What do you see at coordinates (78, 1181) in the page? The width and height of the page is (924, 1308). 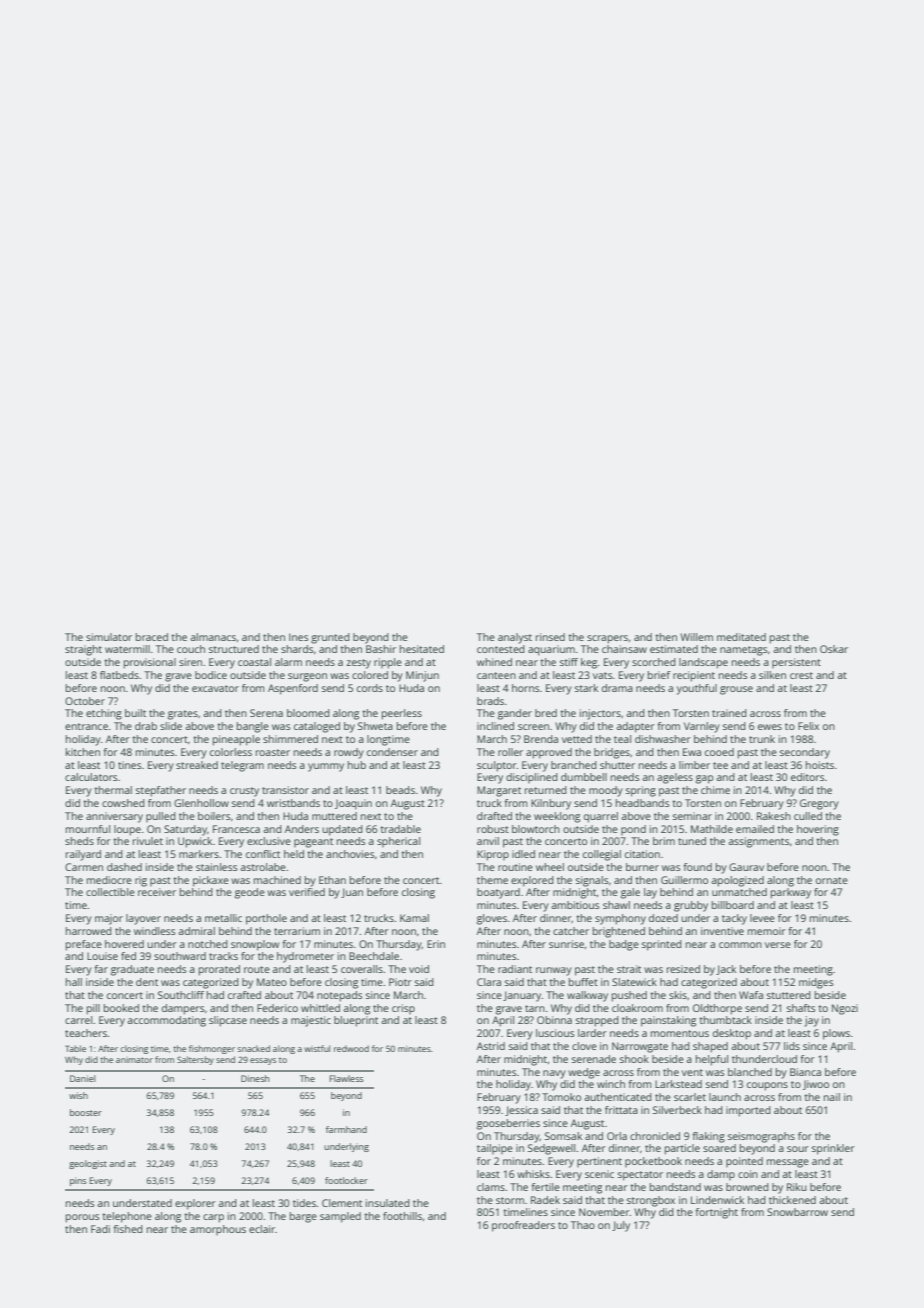 I see `pins` at bounding box center [78, 1181].
